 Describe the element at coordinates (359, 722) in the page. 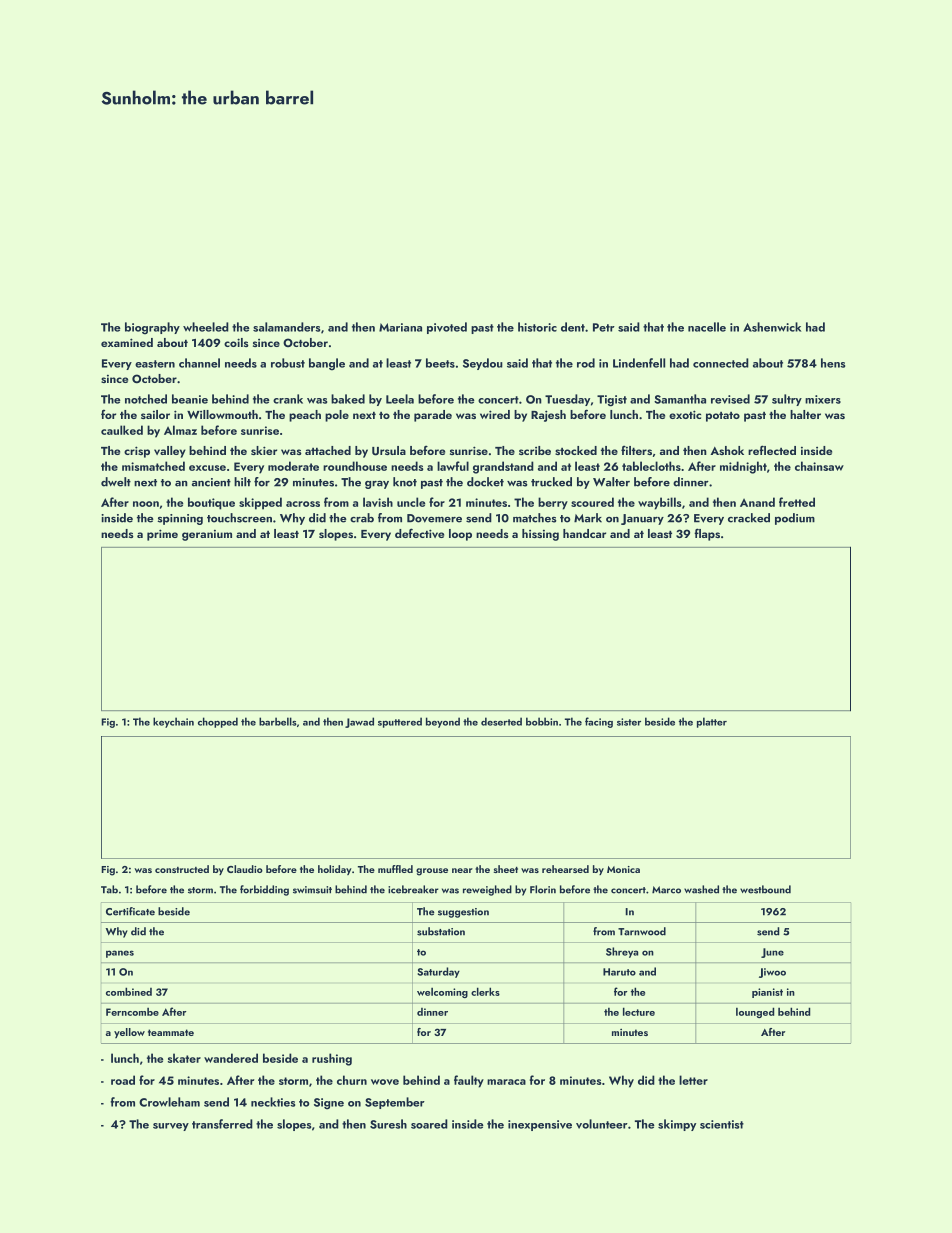

I see `Jawad` at that location.
